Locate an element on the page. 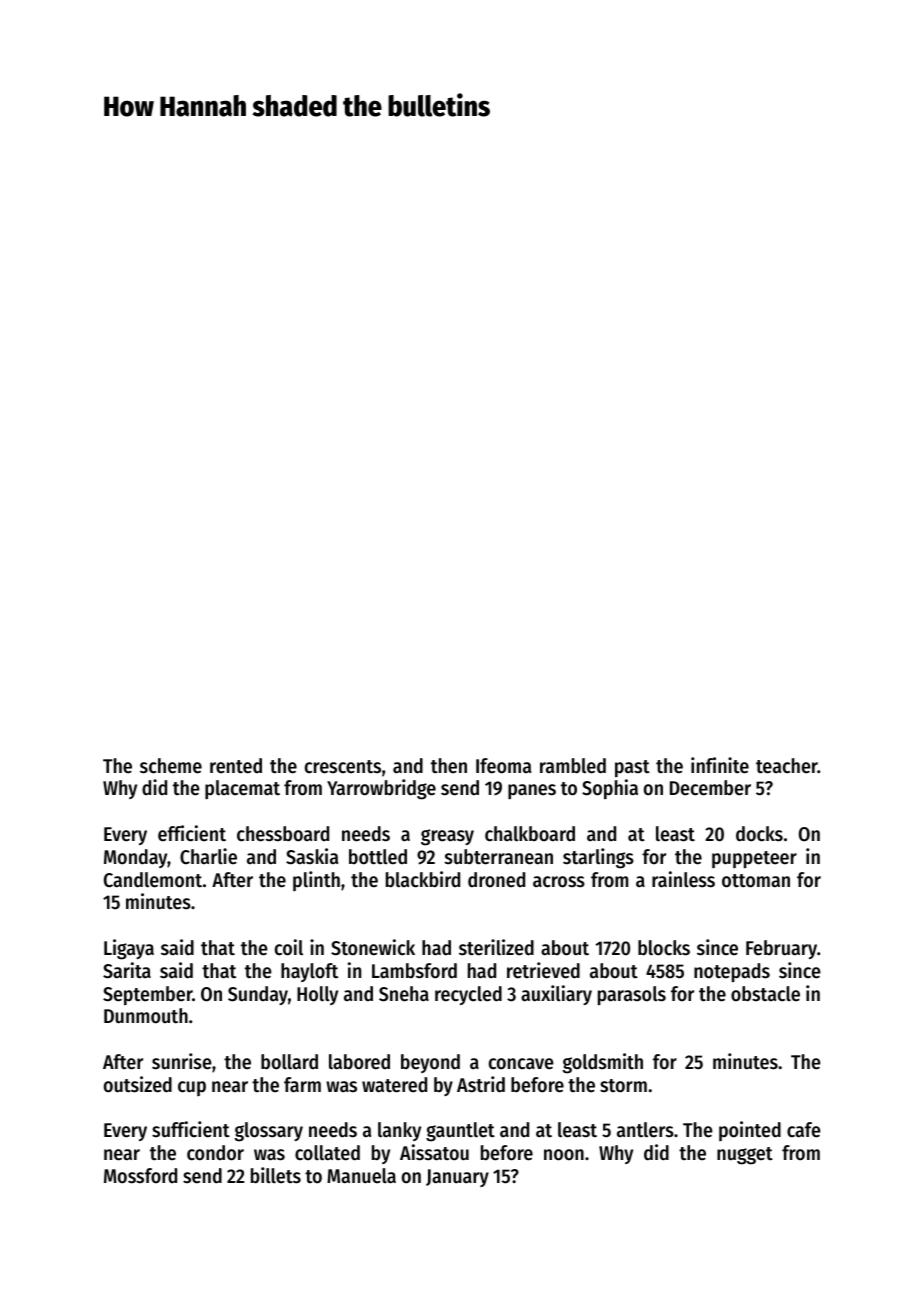 The width and height of the document is (924, 1311). bollard is located at coordinates (289, 1062).
